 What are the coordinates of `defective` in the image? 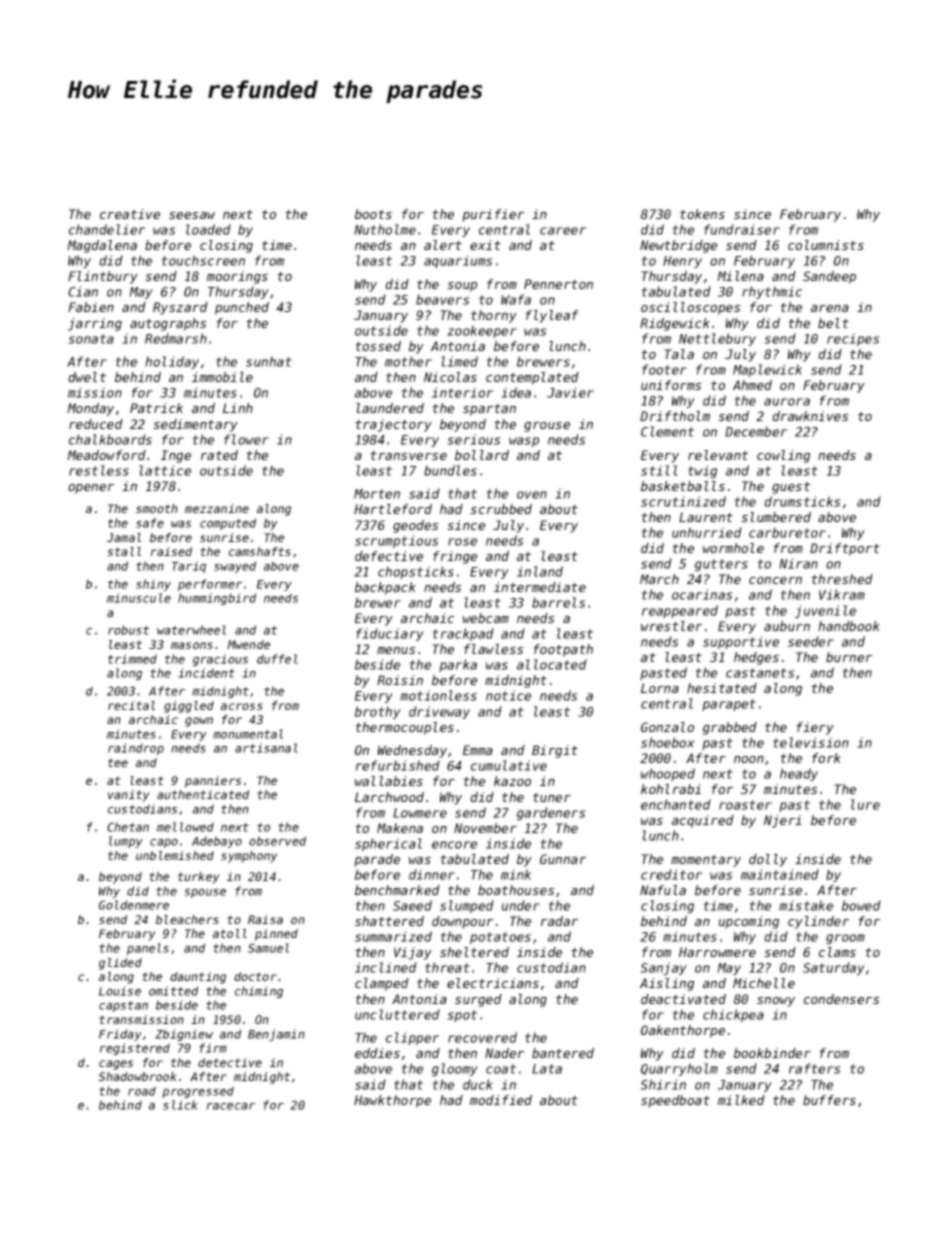 It's located at (389, 556).
